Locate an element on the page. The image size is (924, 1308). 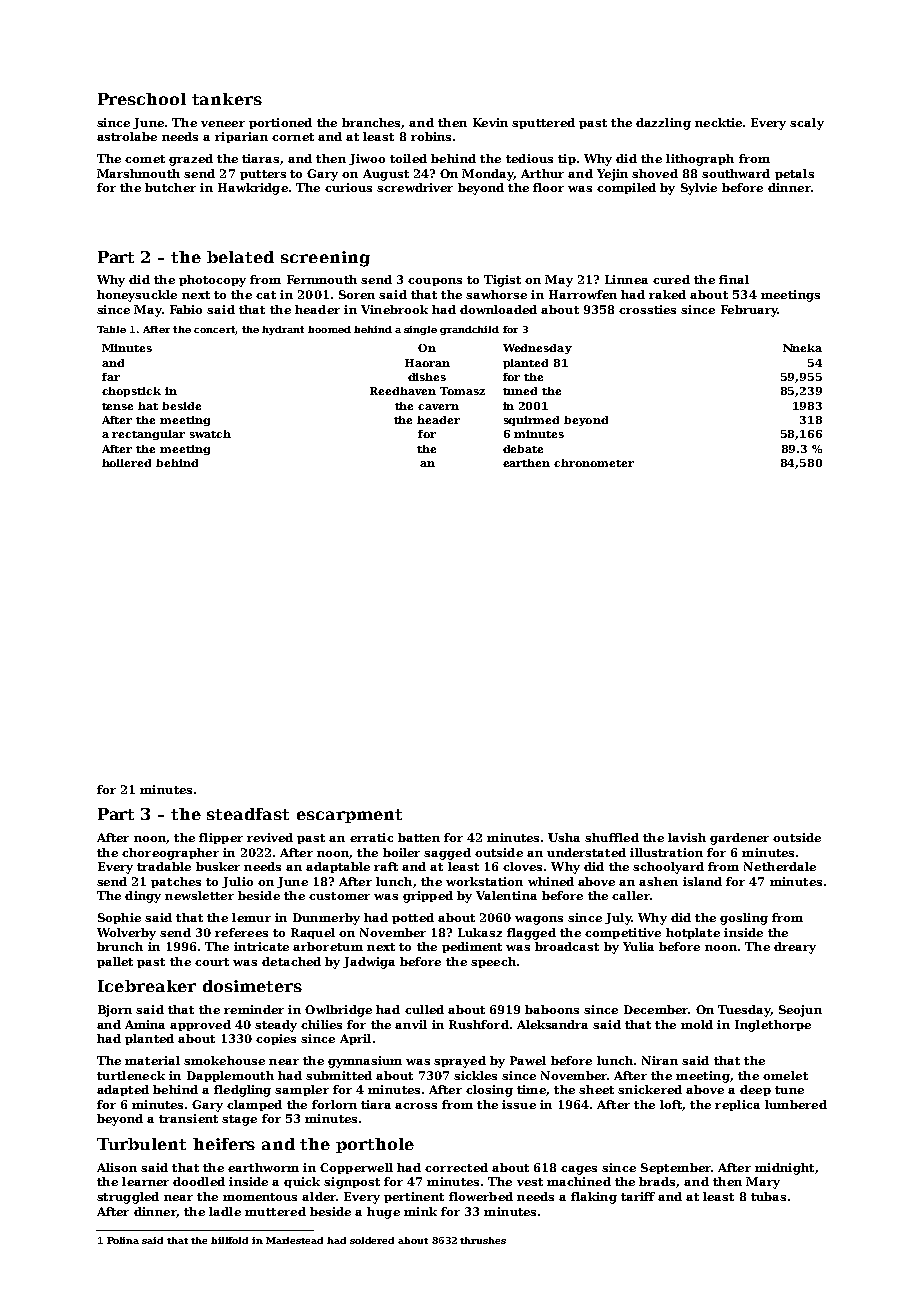
Seojun is located at coordinates (800, 1011).
